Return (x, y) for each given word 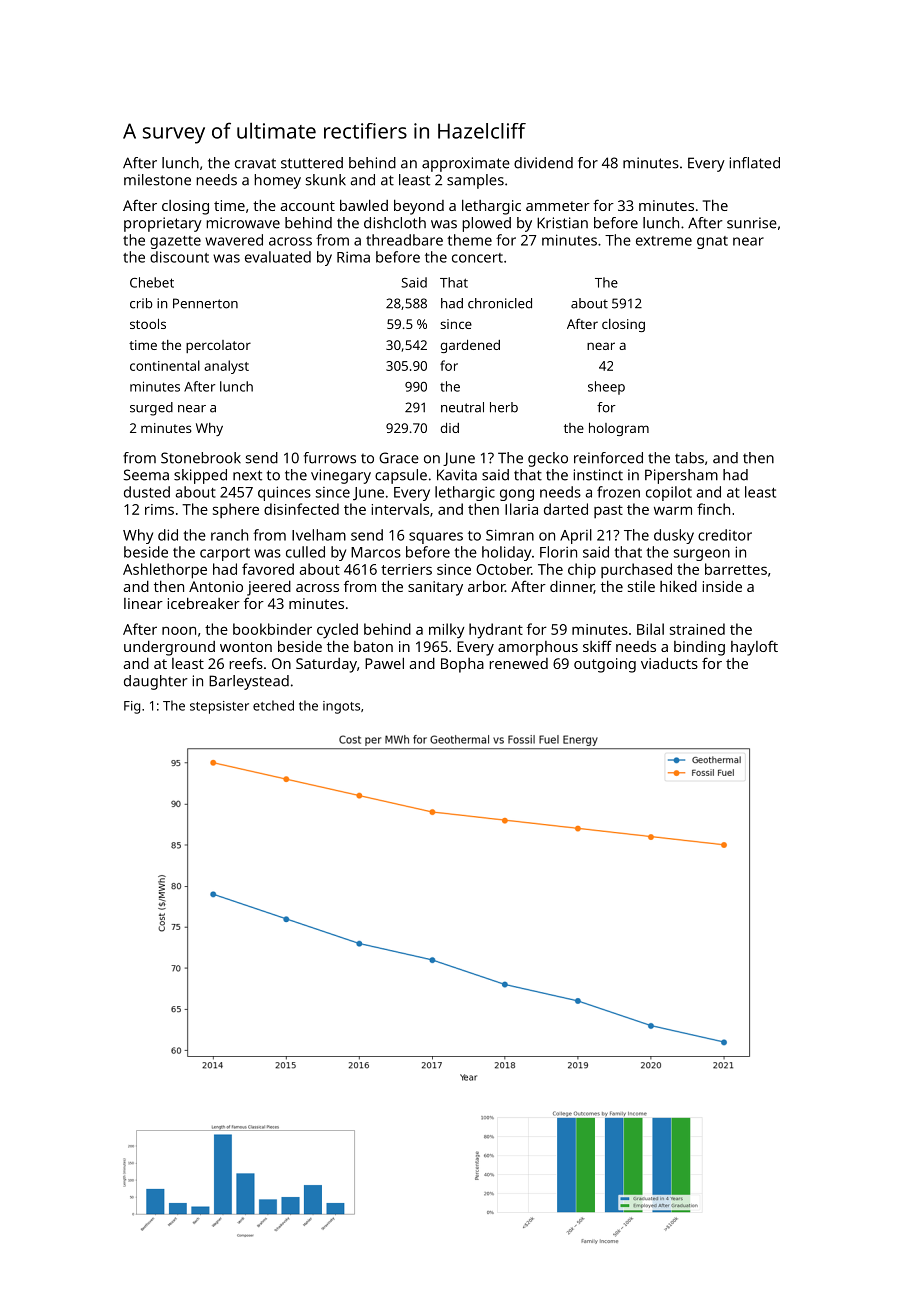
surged (151, 409)
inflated (754, 163)
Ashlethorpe (165, 571)
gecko (548, 459)
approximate (466, 164)
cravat (255, 163)
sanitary (435, 588)
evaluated (278, 257)
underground (169, 648)
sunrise (752, 223)
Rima (353, 257)
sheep (606, 388)
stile (641, 586)
